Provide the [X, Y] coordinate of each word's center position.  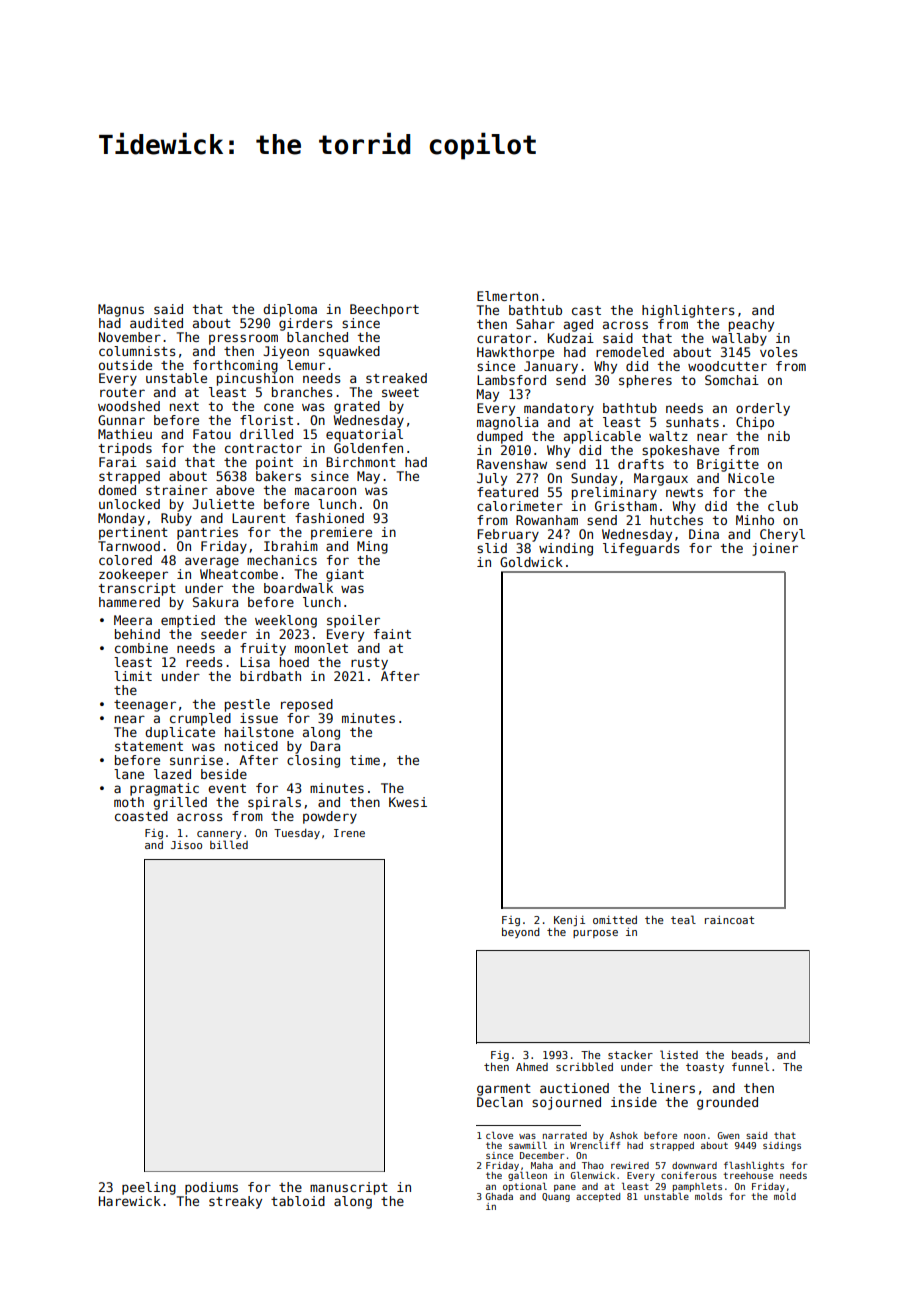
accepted [598, 1197]
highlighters [688, 311]
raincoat [729, 920]
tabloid [298, 1201]
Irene [349, 833]
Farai [118, 462]
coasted [141, 816]
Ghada [499, 1196]
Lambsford [511, 380]
